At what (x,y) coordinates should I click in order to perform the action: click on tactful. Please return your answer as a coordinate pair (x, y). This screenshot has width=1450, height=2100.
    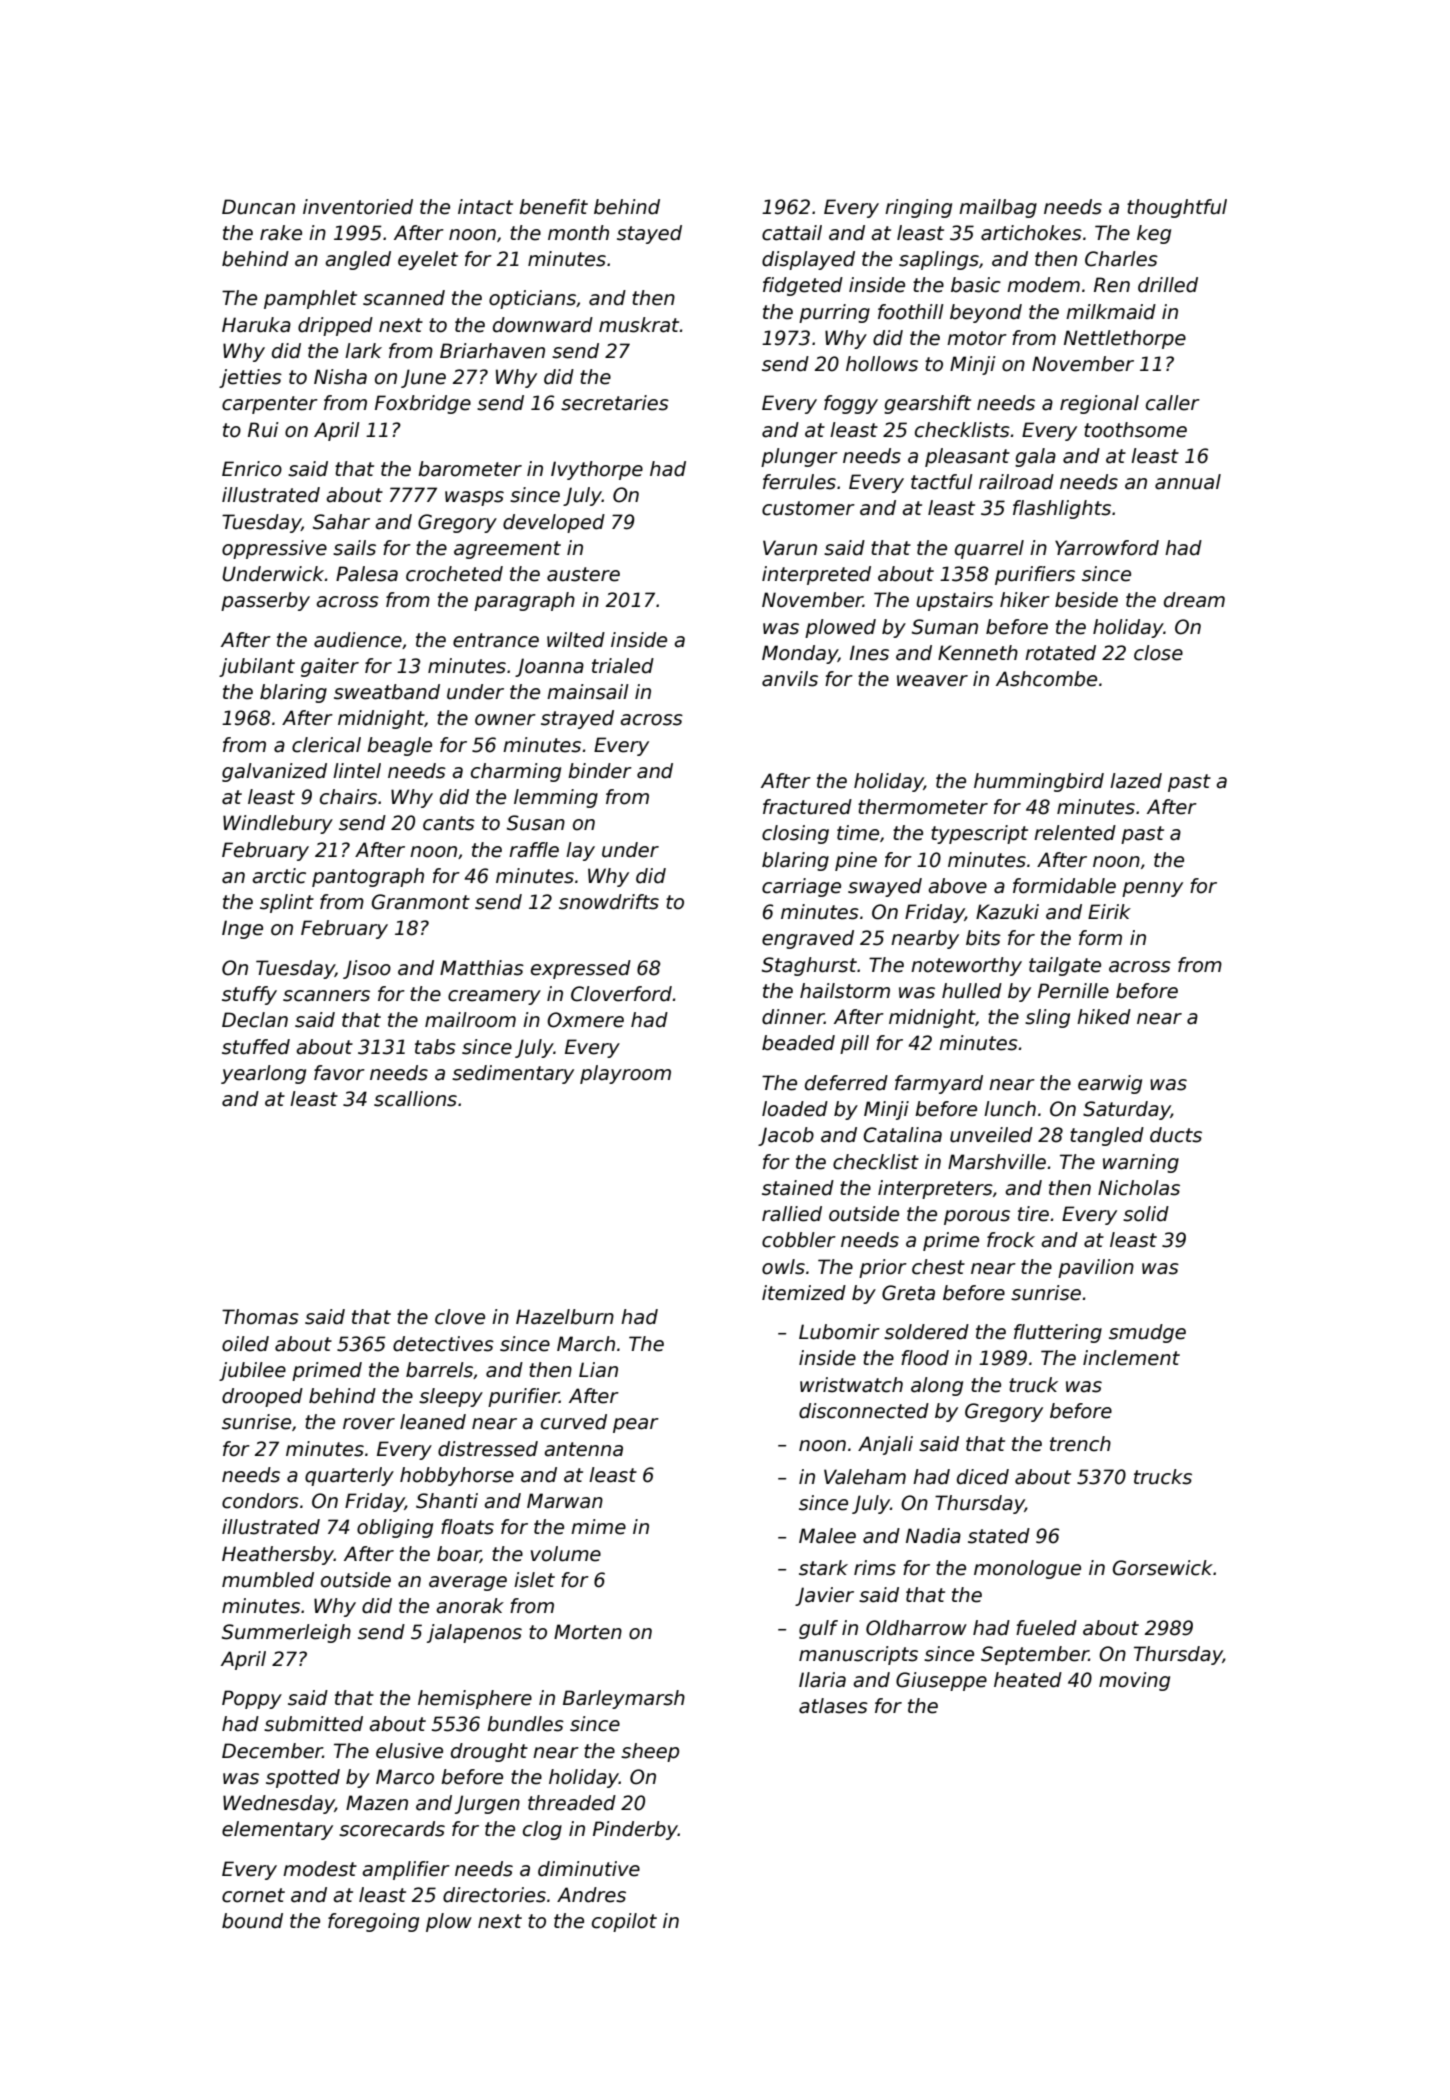
    Looking at the image, I should click on (942, 482).
